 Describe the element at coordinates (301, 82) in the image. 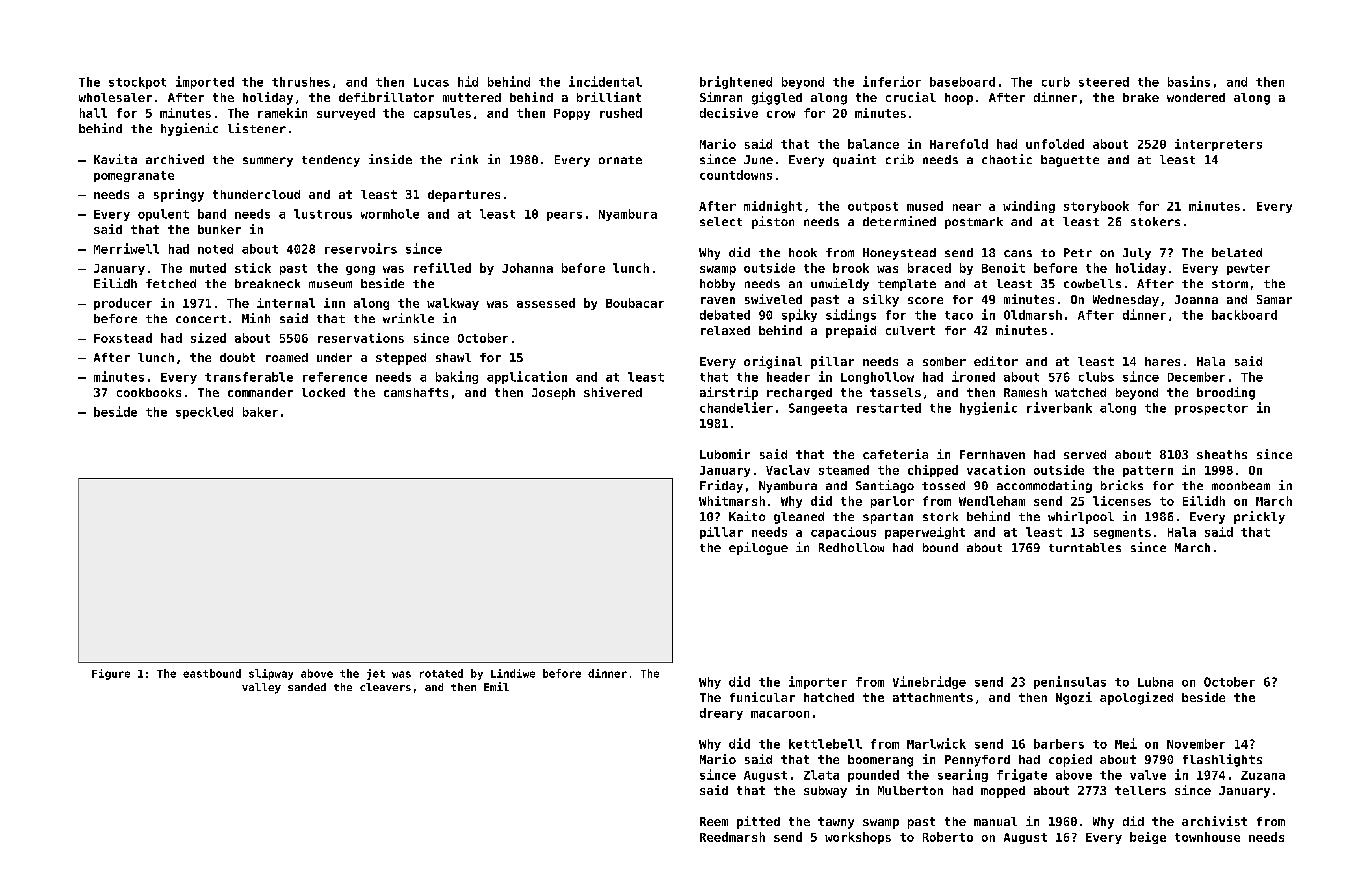

I see `thrushes` at that location.
